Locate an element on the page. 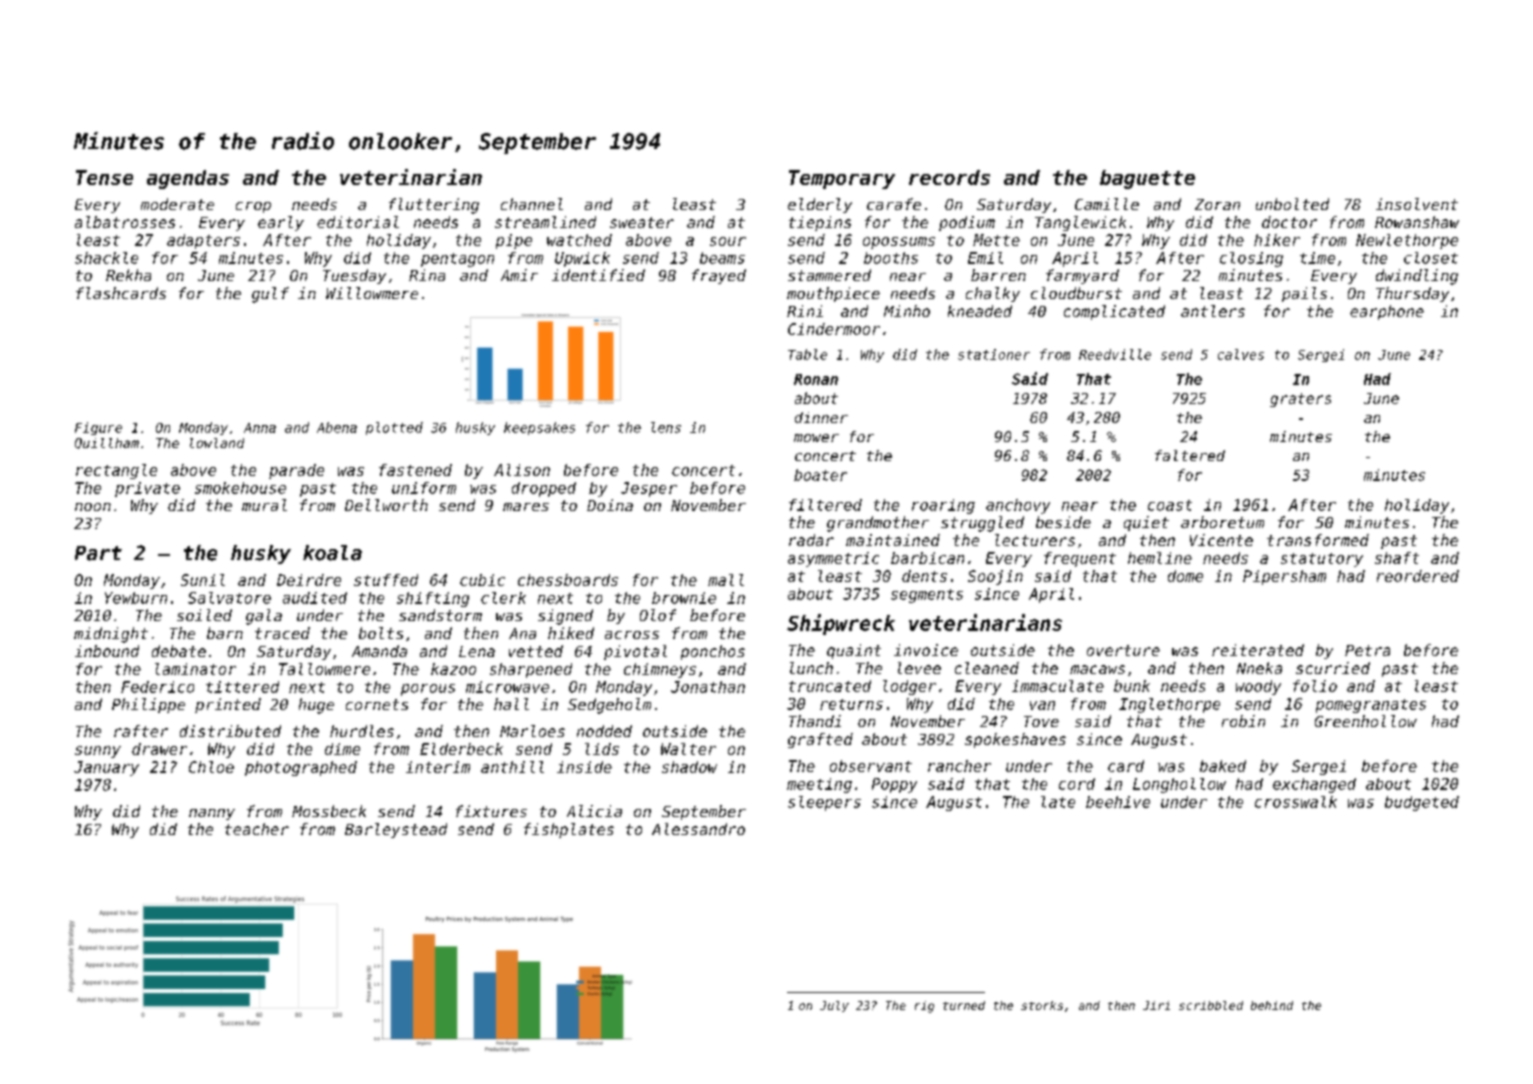  pomegranates is located at coordinates (1371, 706).
